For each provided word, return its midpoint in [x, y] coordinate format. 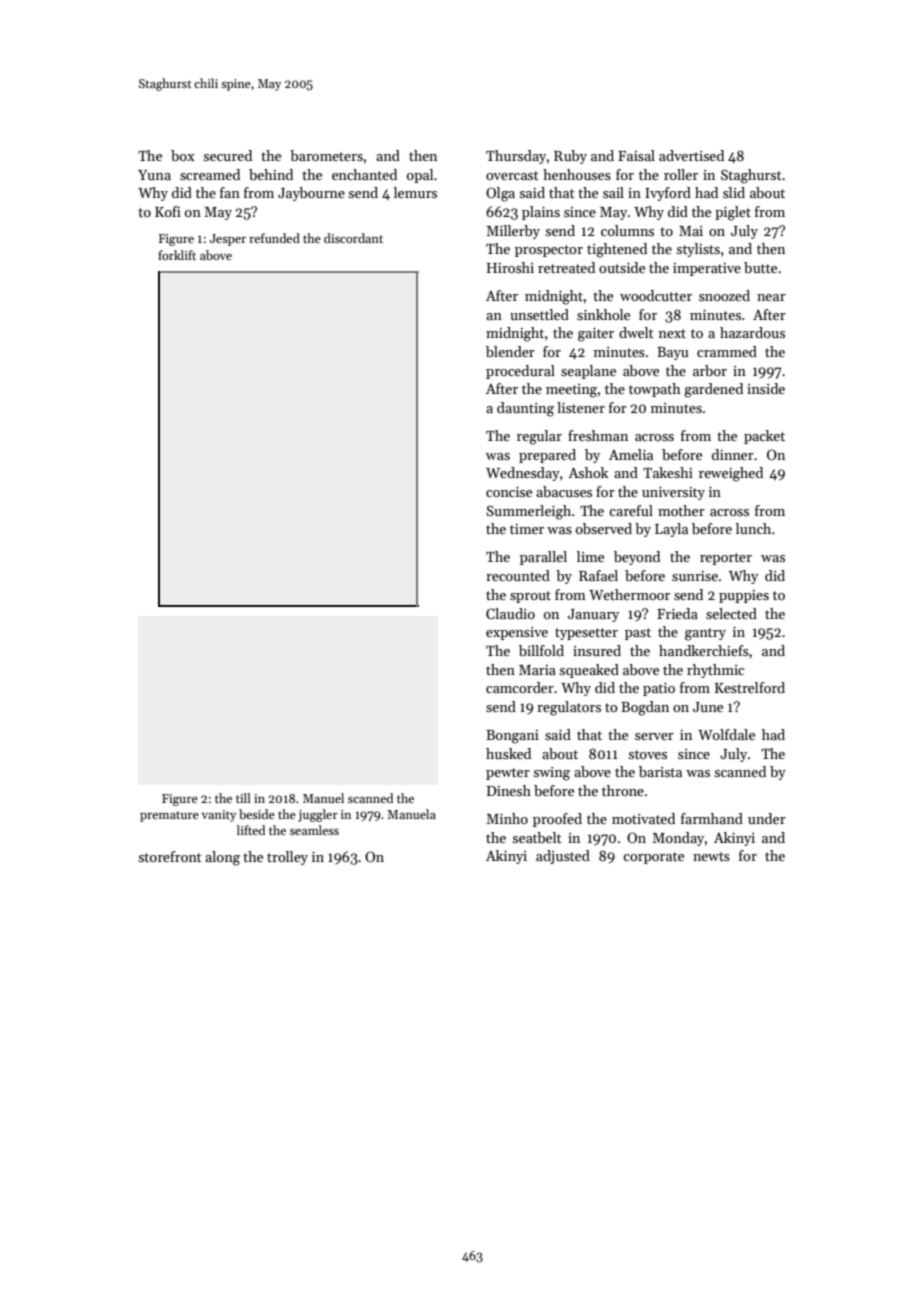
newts [711, 856]
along [222, 858]
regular [539, 437]
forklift [177, 255]
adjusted [563, 857]
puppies [744, 596]
